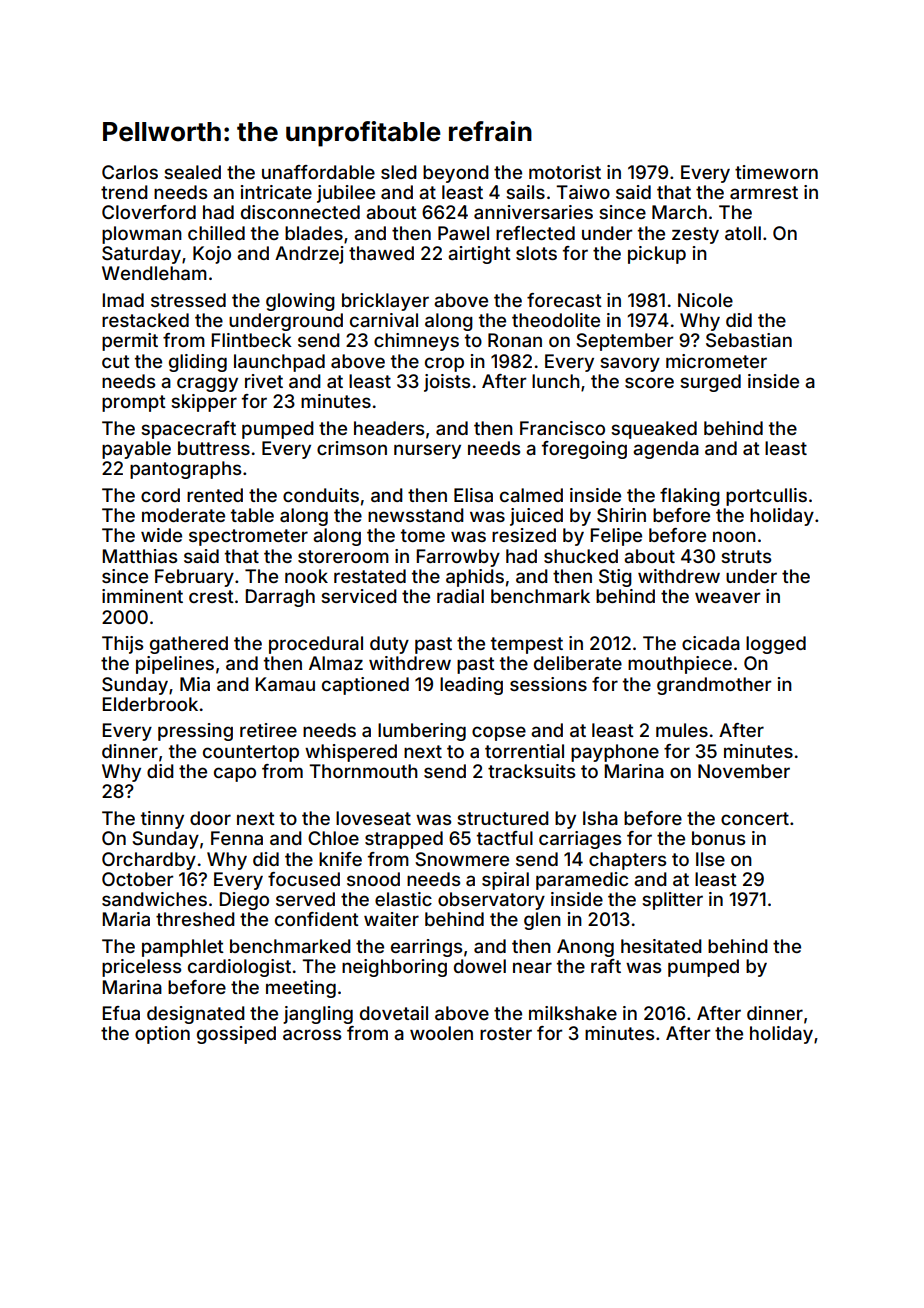 This document has height=1308, width=924. I want to click on intricate, so click(276, 192).
